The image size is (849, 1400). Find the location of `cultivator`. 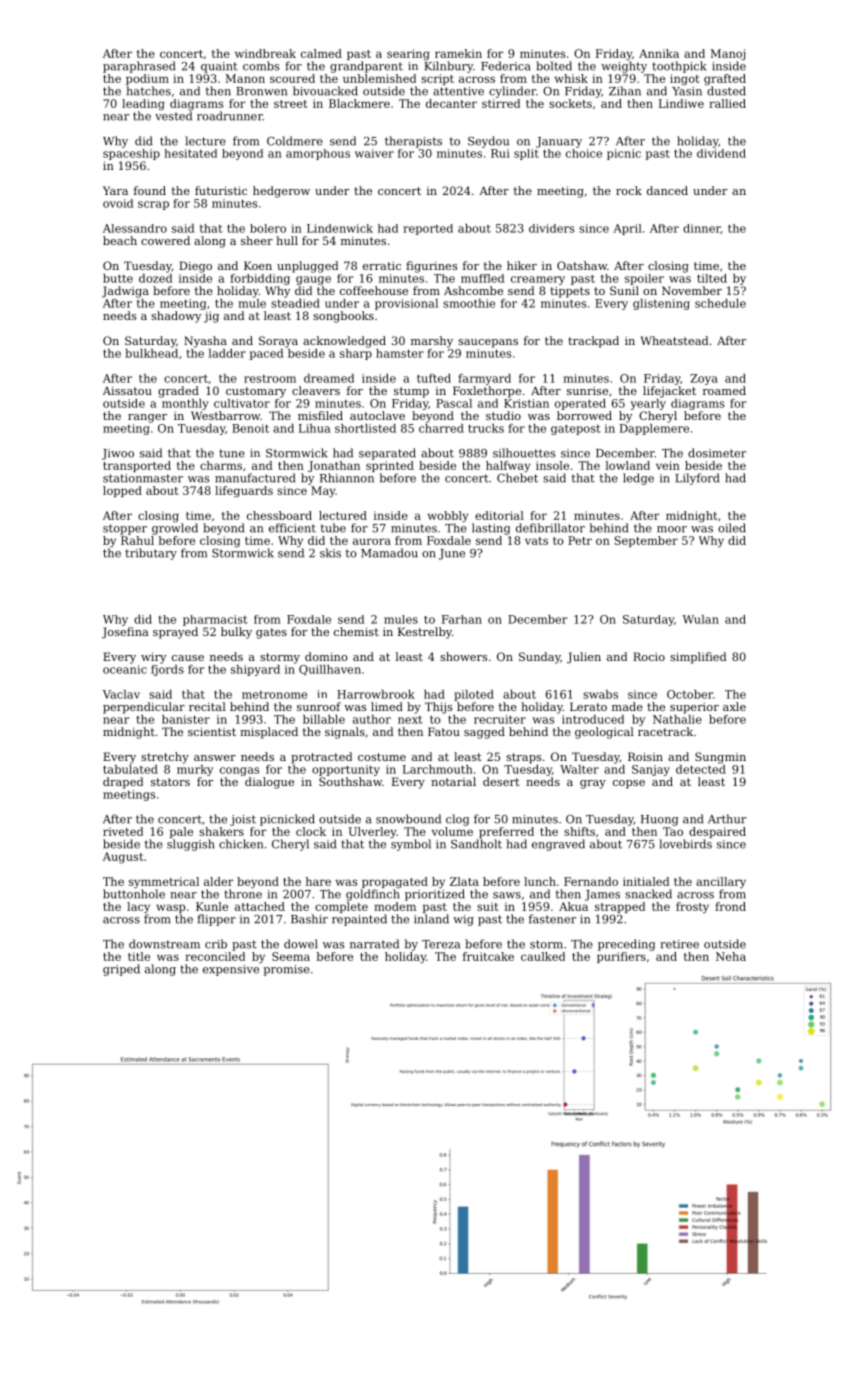

cultivator is located at coordinates (242, 403).
